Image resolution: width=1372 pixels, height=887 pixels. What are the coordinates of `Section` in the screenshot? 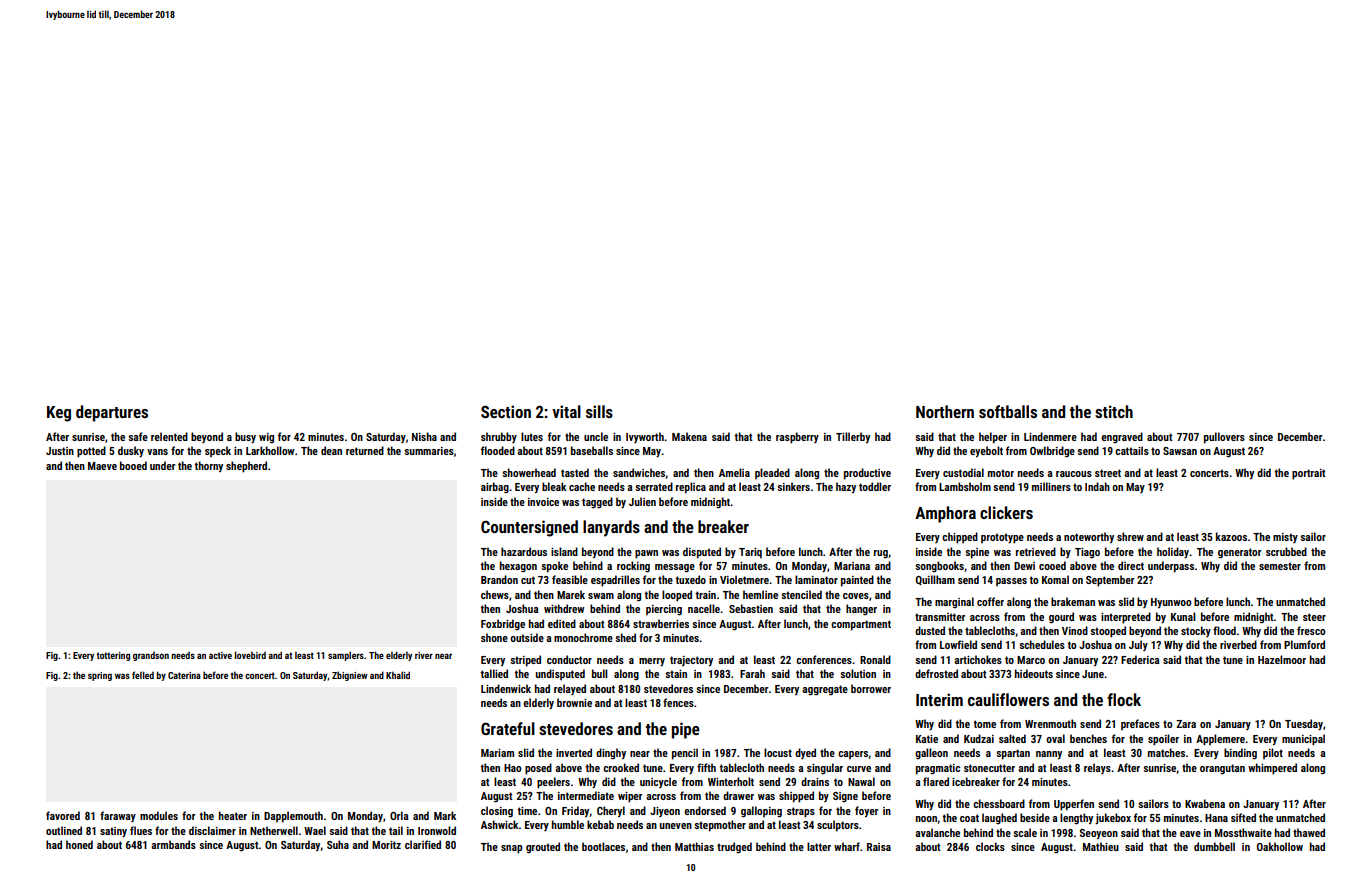 It's located at (506, 411).
